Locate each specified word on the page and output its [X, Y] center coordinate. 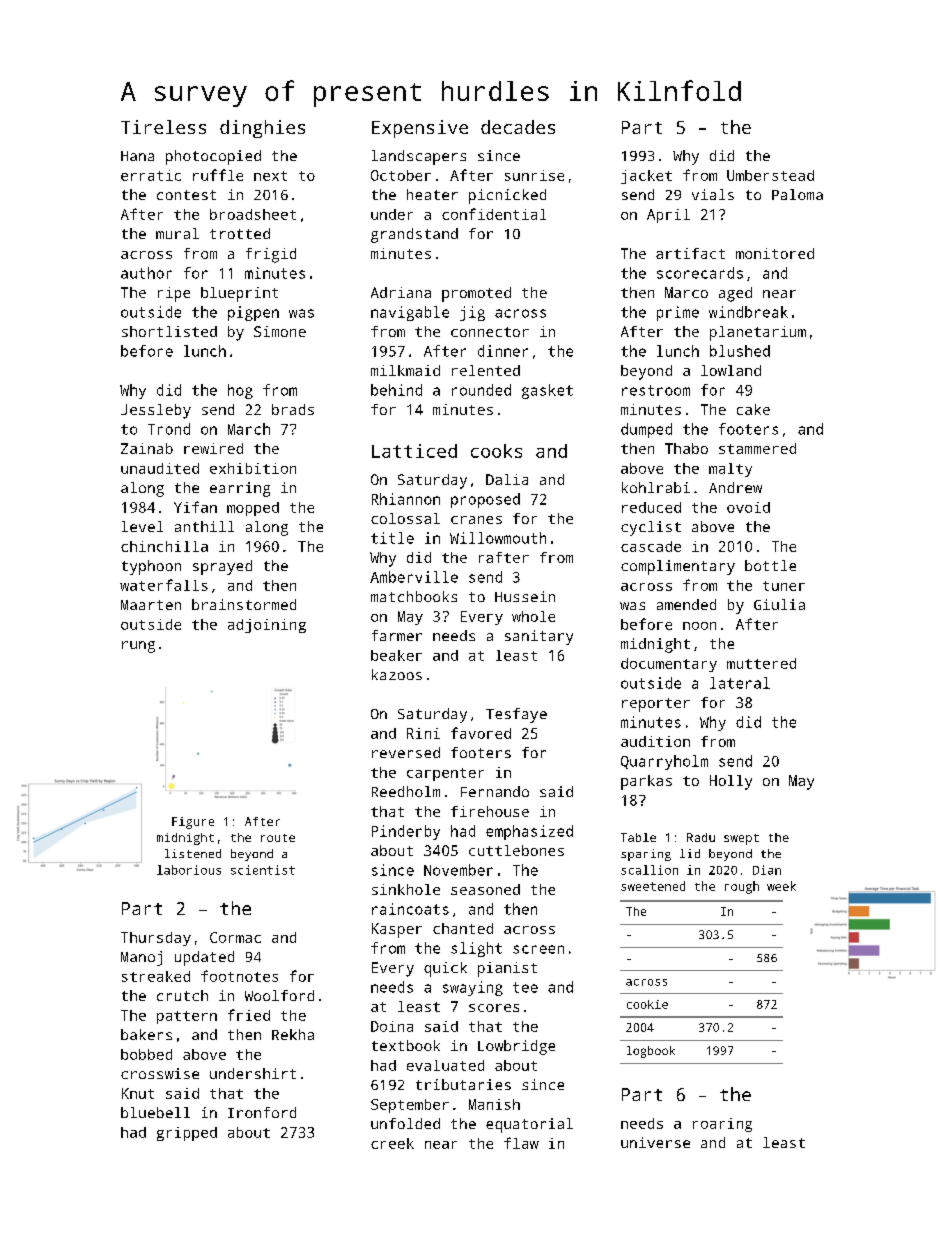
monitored [775, 253]
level [142, 526]
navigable [410, 313]
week [781, 886]
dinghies [262, 129]
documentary [669, 665]
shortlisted [169, 331]
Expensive [420, 129]
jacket [646, 177]
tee [525, 987]
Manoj [141, 958]
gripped [187, 1134]
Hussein [525, 596]
